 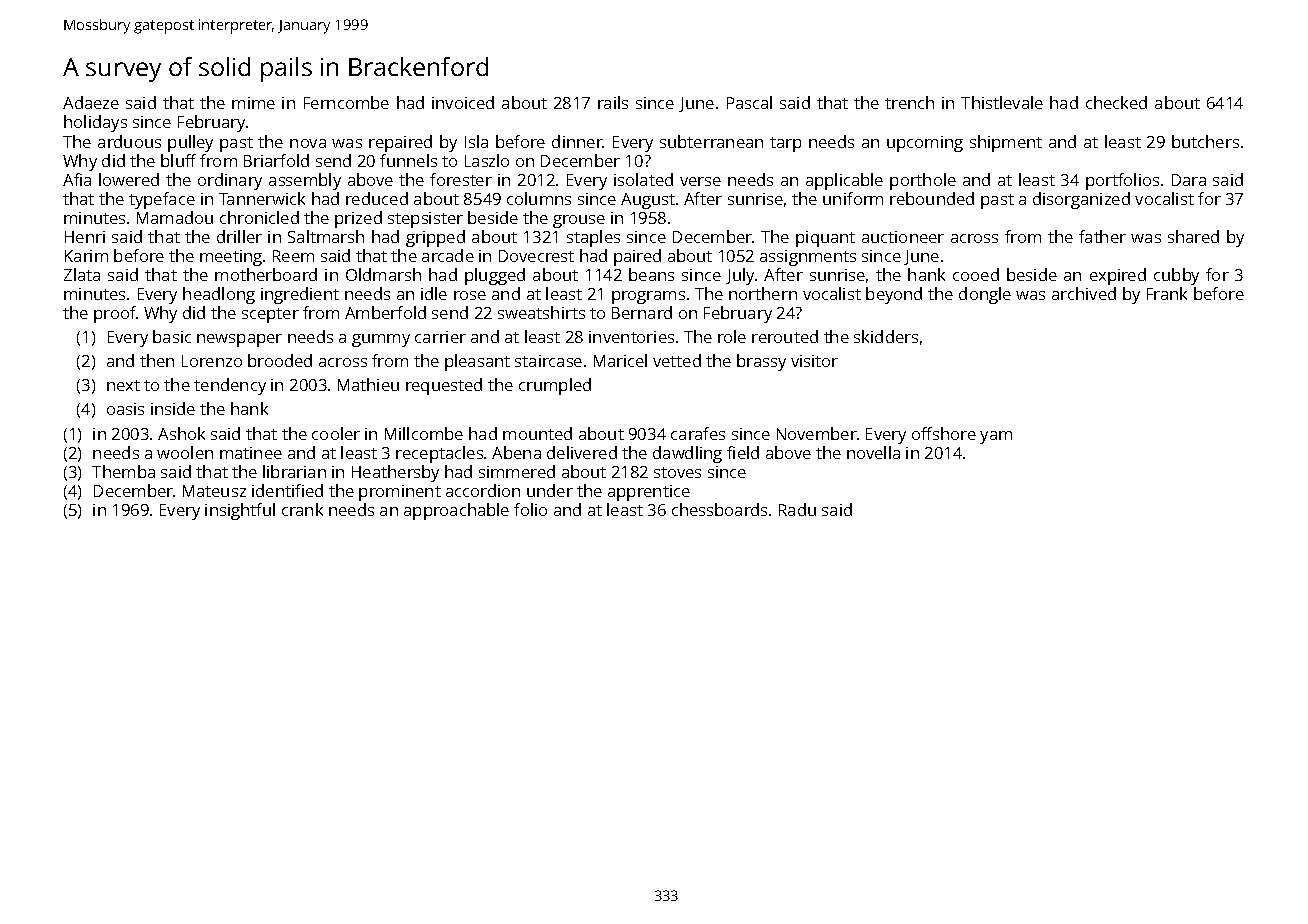 What do you see at coordinates (537, 433) in the screenshot?
I see `mounted` at bounding box center [537, 433].
